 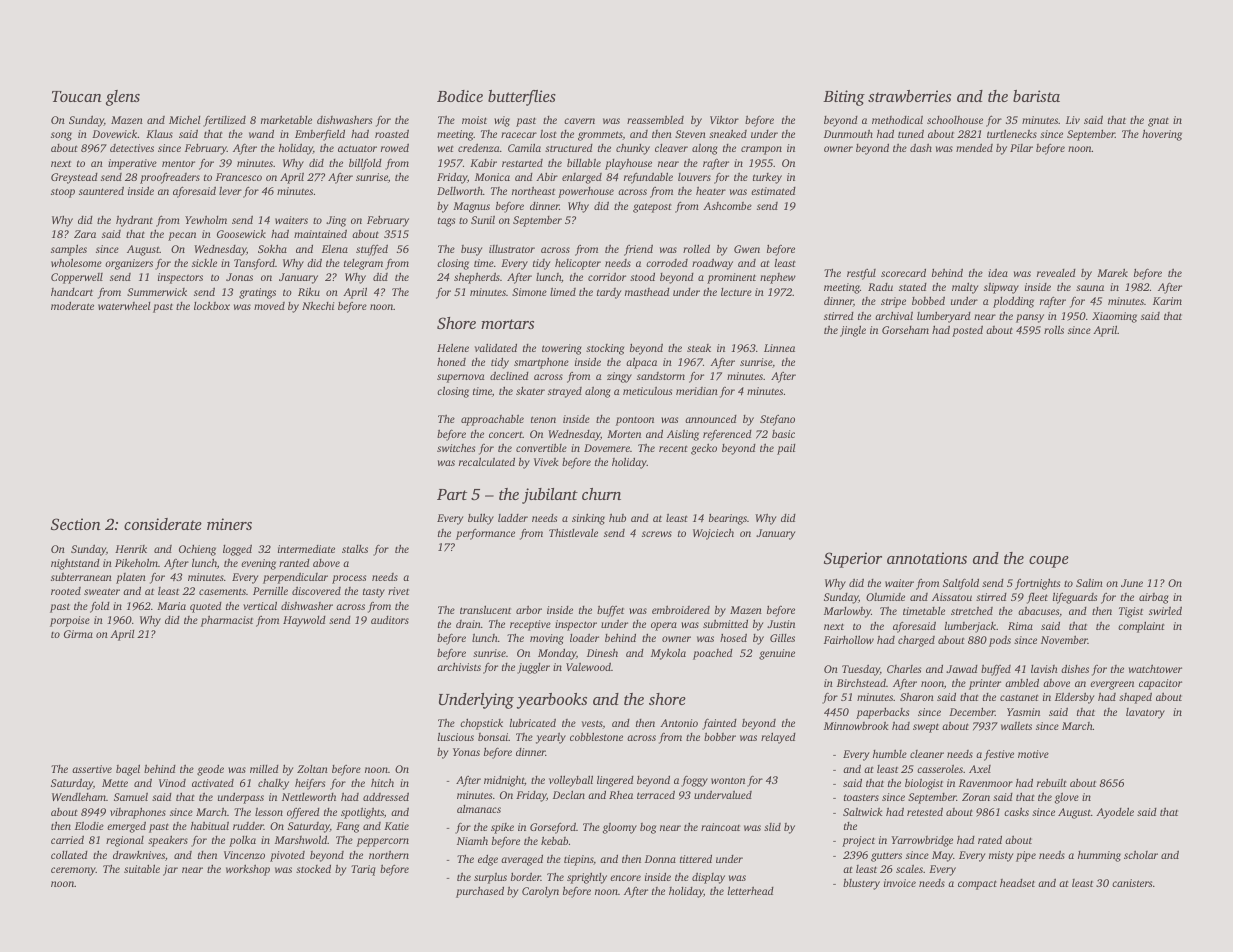 I want to click on jar, so click(x=170, y=870).
